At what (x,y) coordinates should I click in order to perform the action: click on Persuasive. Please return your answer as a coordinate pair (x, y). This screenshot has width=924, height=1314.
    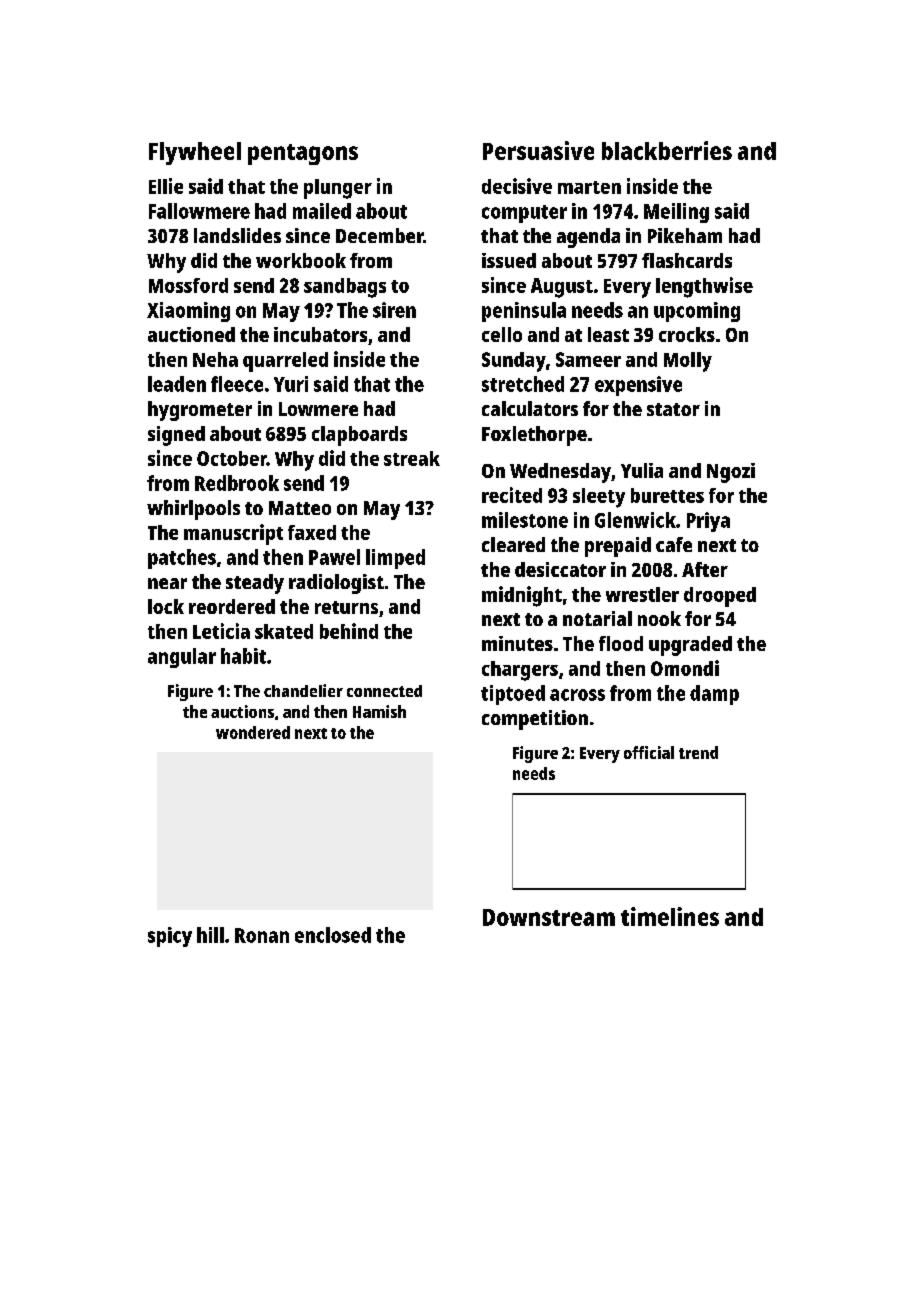
    Looking at the image, I should click on (538, 150).
